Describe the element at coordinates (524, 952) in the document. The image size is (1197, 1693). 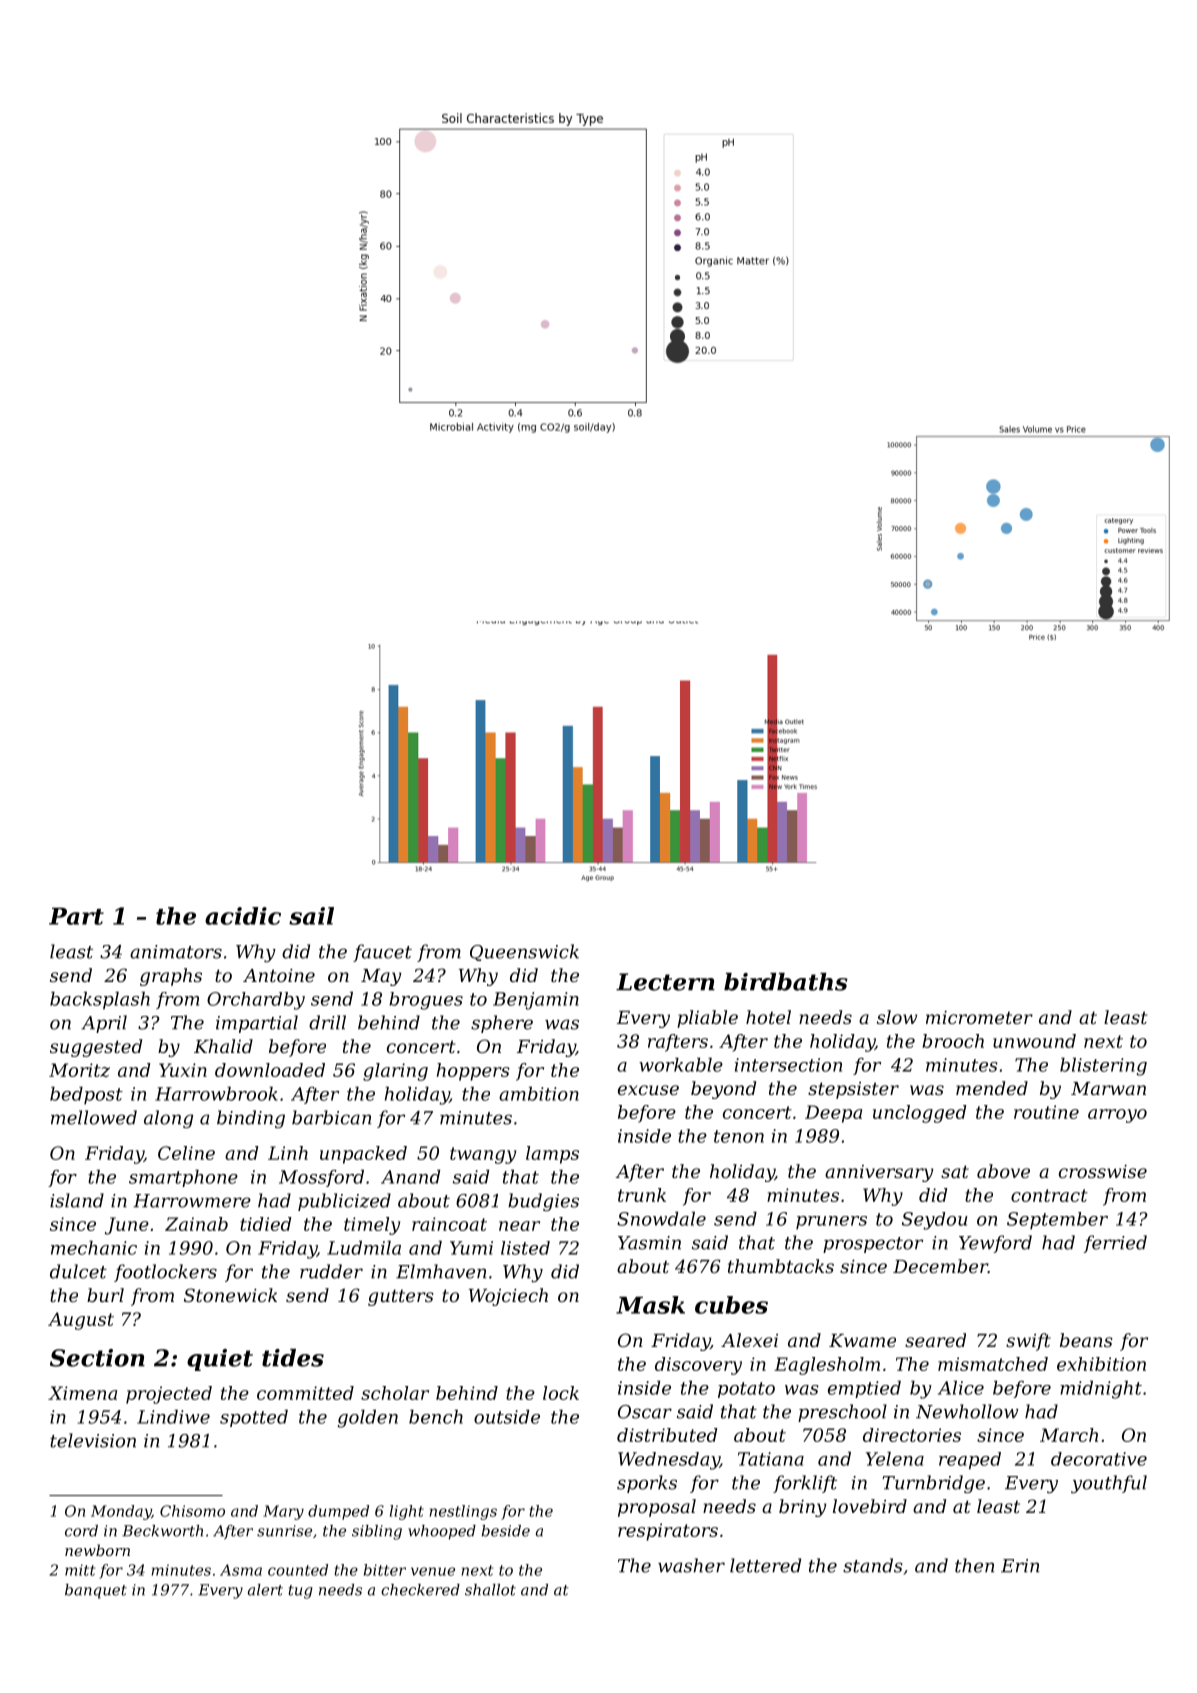
I see `Queenswick` at that location.
